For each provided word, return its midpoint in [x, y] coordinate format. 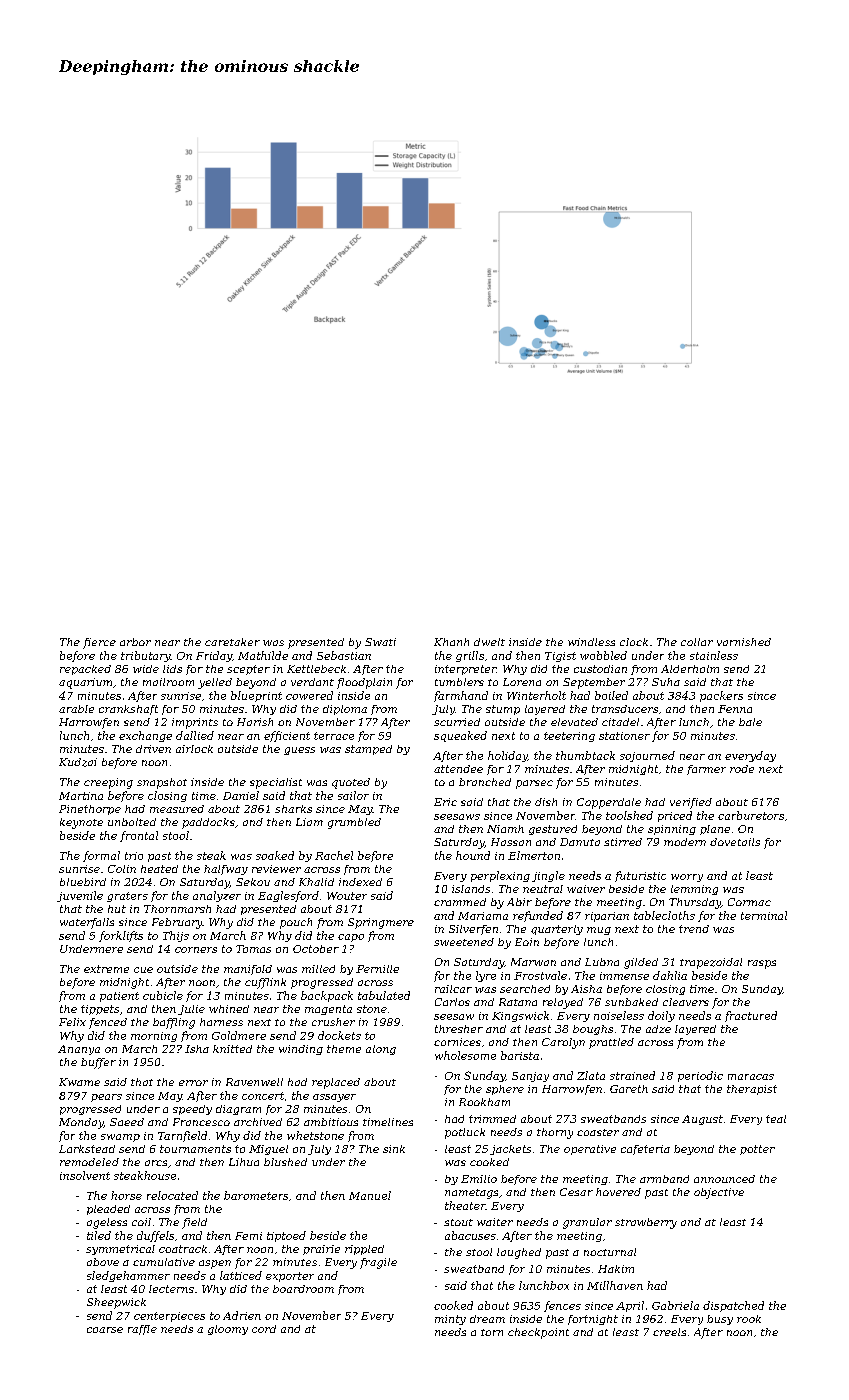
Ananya [79, 1050]
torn [492, 1332]
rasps [762, 964]
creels [669, 1332]
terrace [334, 736]
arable [76, 709]
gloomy [228, 1330]
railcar [453, 989]
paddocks [208, 823]
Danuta [580, 842]
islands [471, 889]
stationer [624, 736]
